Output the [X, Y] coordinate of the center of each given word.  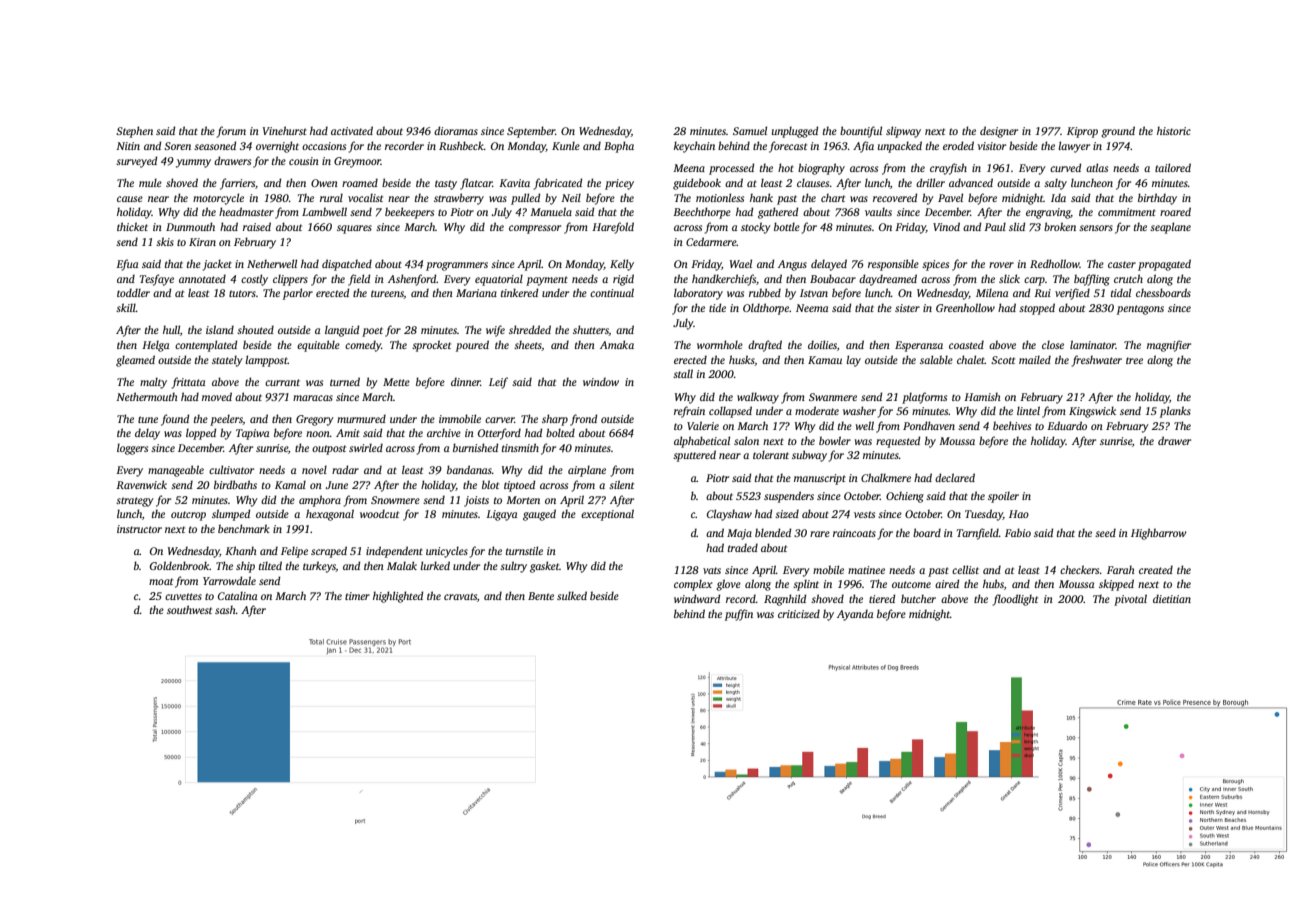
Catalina [237, 596]
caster [1122, 264]
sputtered [694, 456]
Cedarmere [711, 241]
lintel [1028, 410]
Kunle [566, 146]
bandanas [469, 469]
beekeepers [409, 213]
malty [153, 383]
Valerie [703, 425]
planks [1175, 412]
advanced [971, 182]
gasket [545, 567]
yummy [193, 163]
